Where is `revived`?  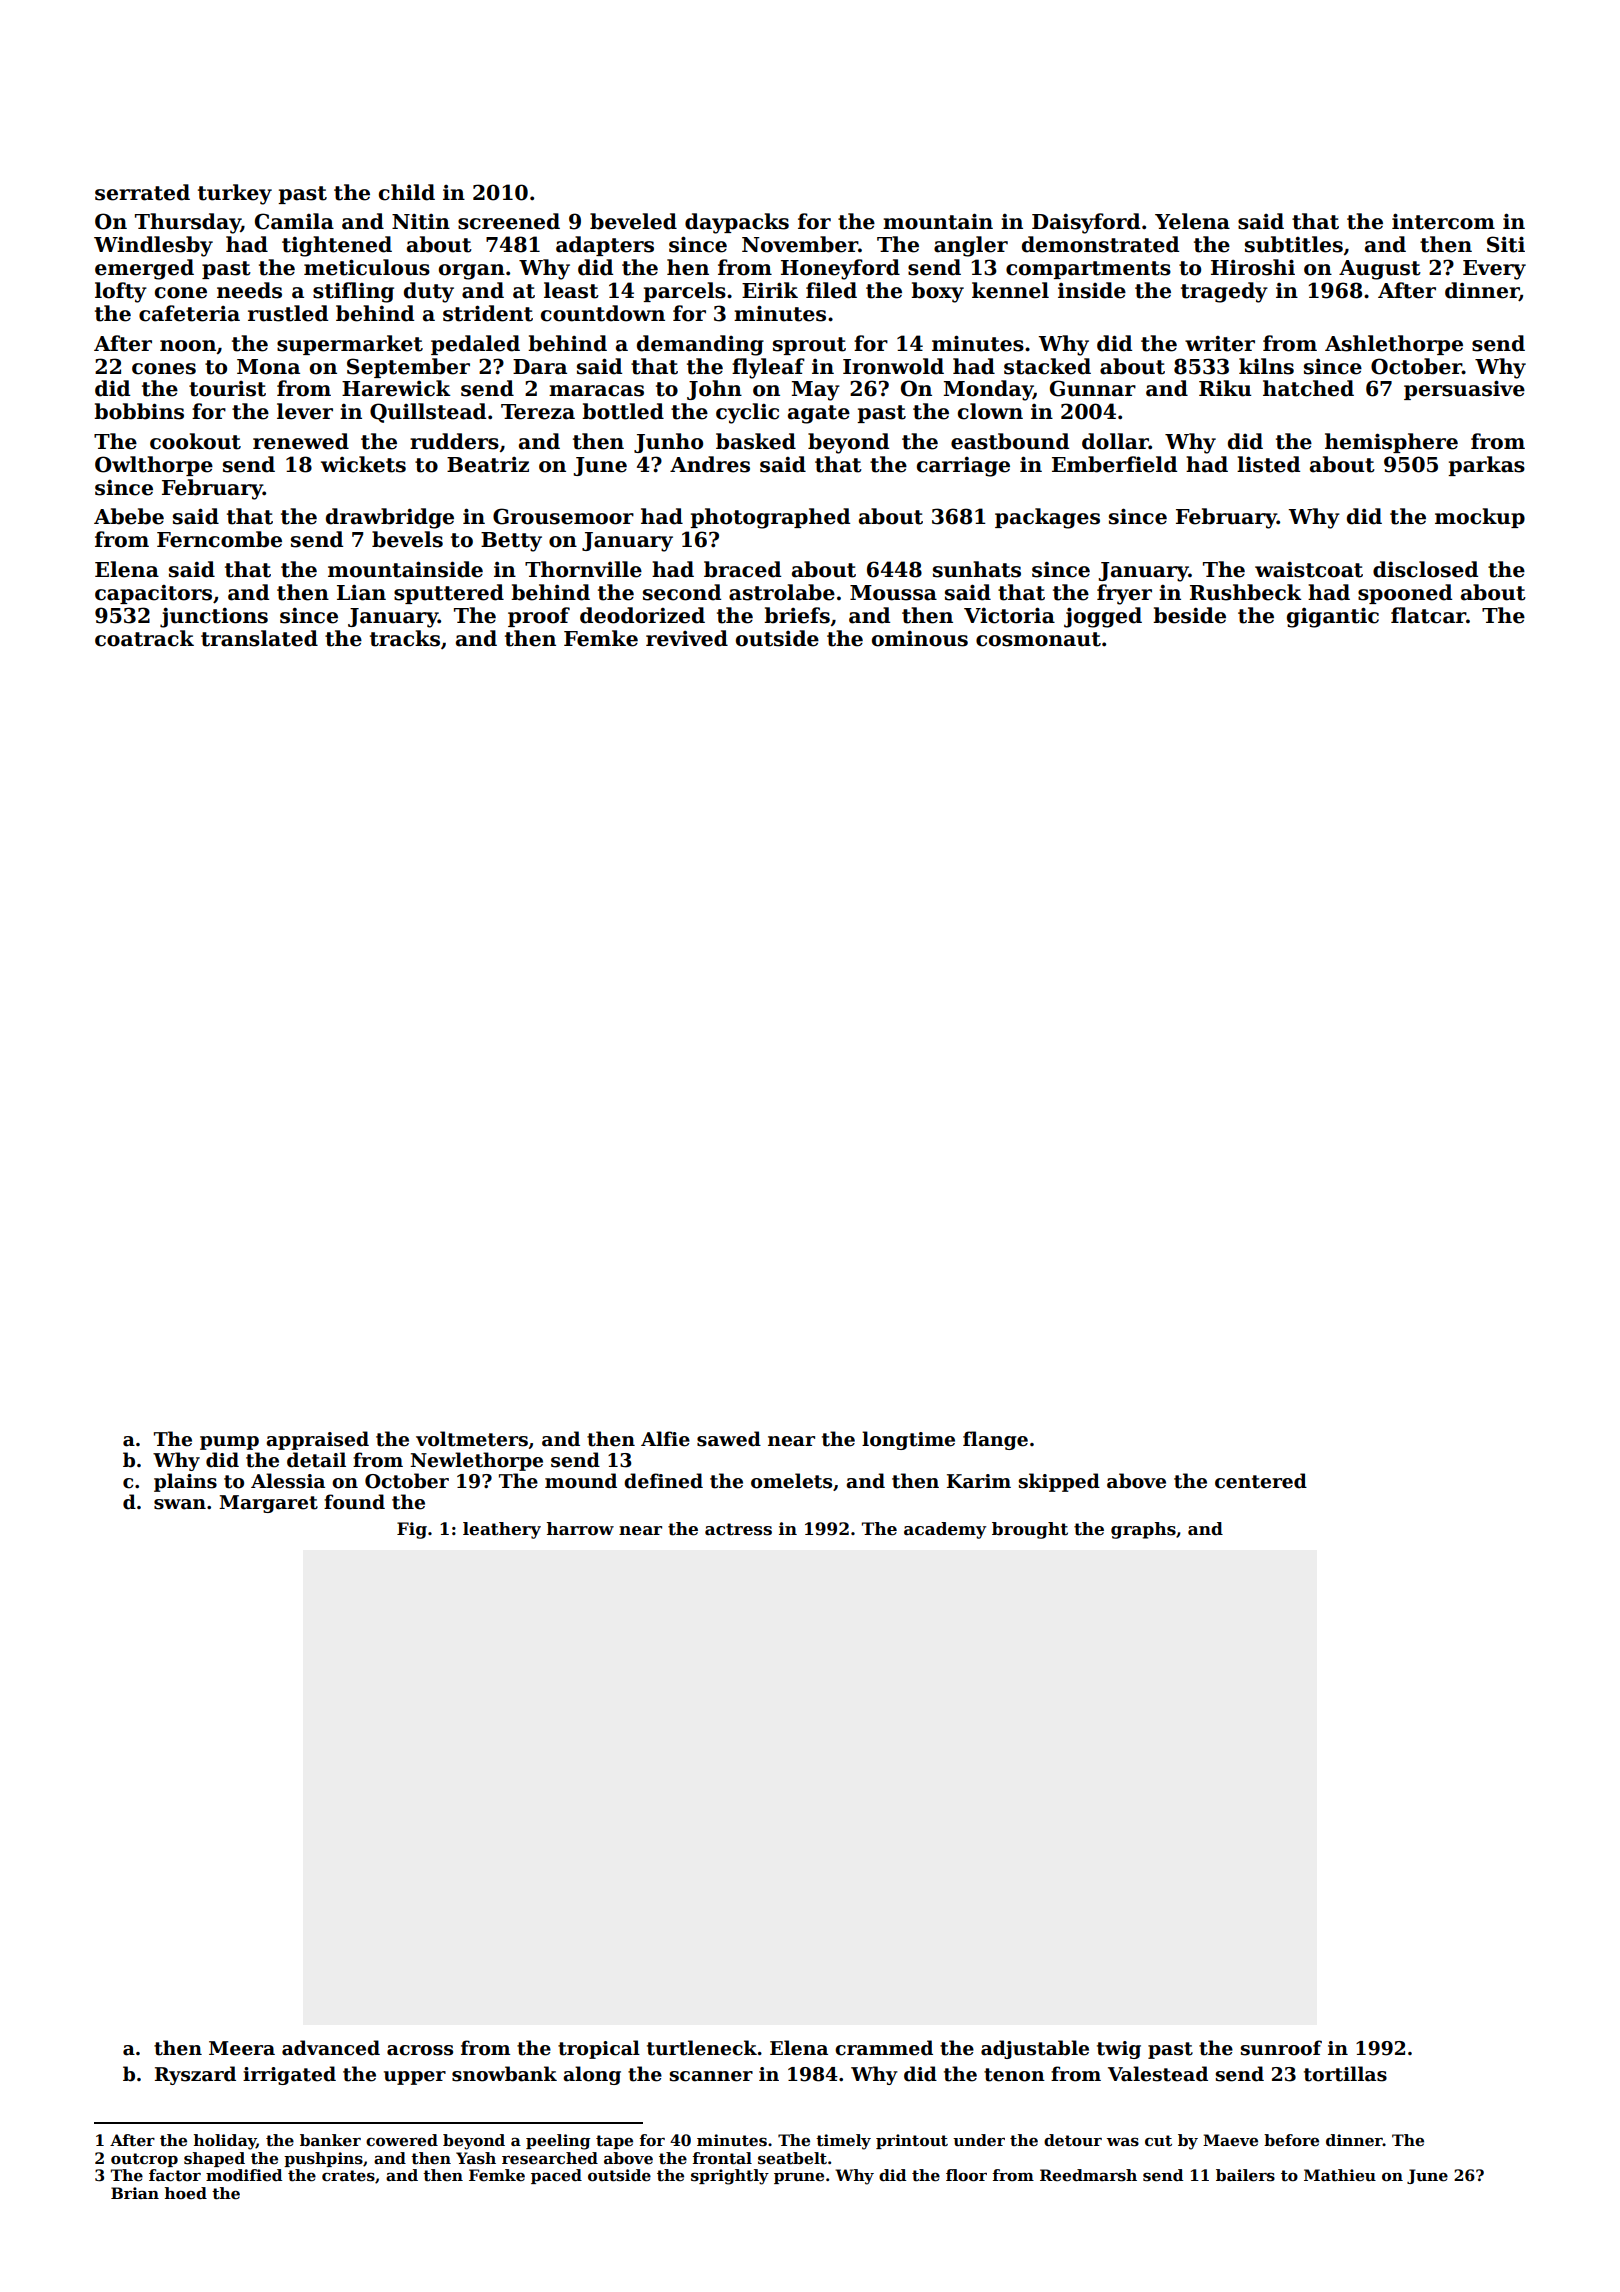 revived is located at coordinates (687, 638).
